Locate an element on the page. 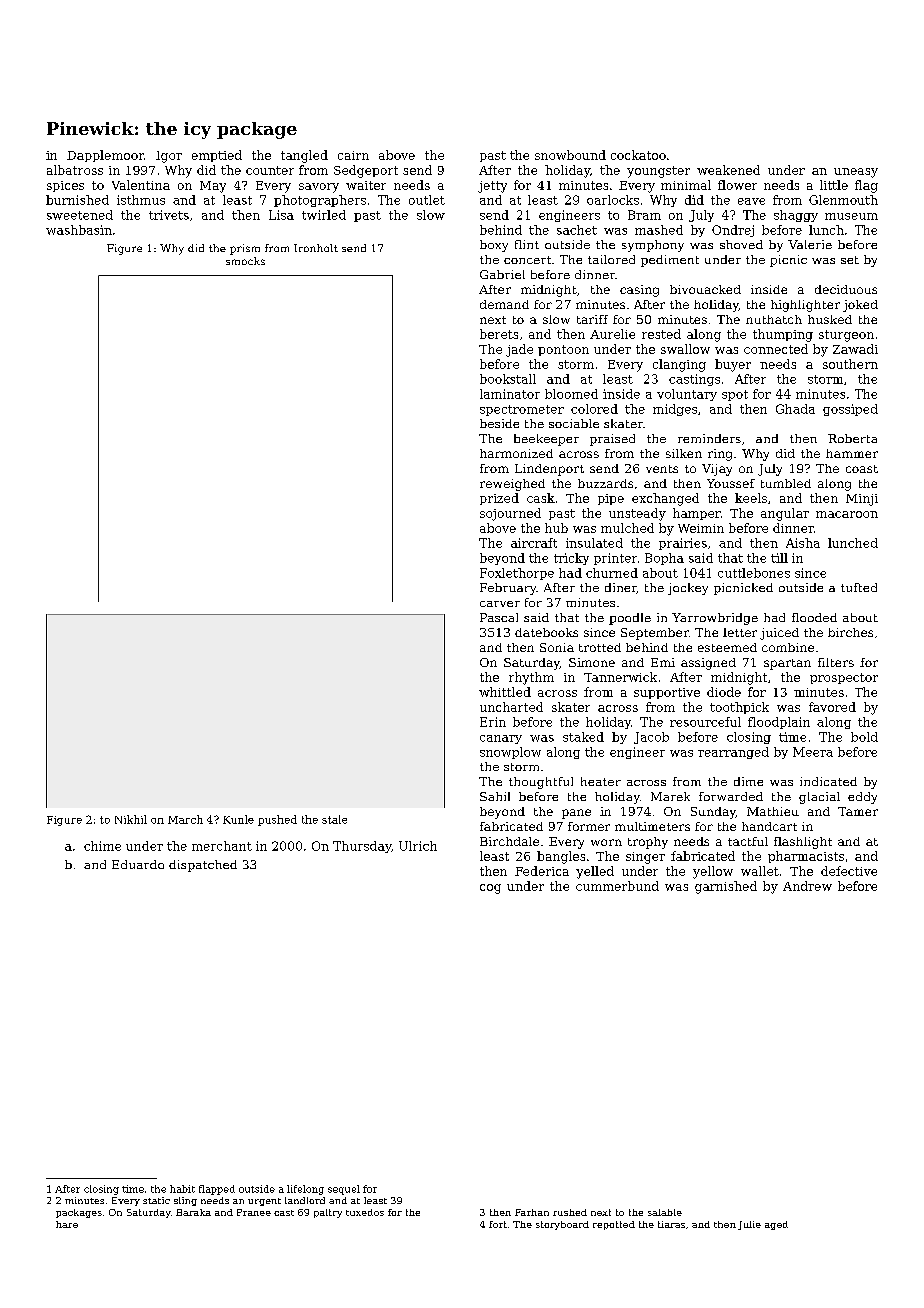 This image has height=1308, width=924. bivouacked is located at coordinates (705, 289).
